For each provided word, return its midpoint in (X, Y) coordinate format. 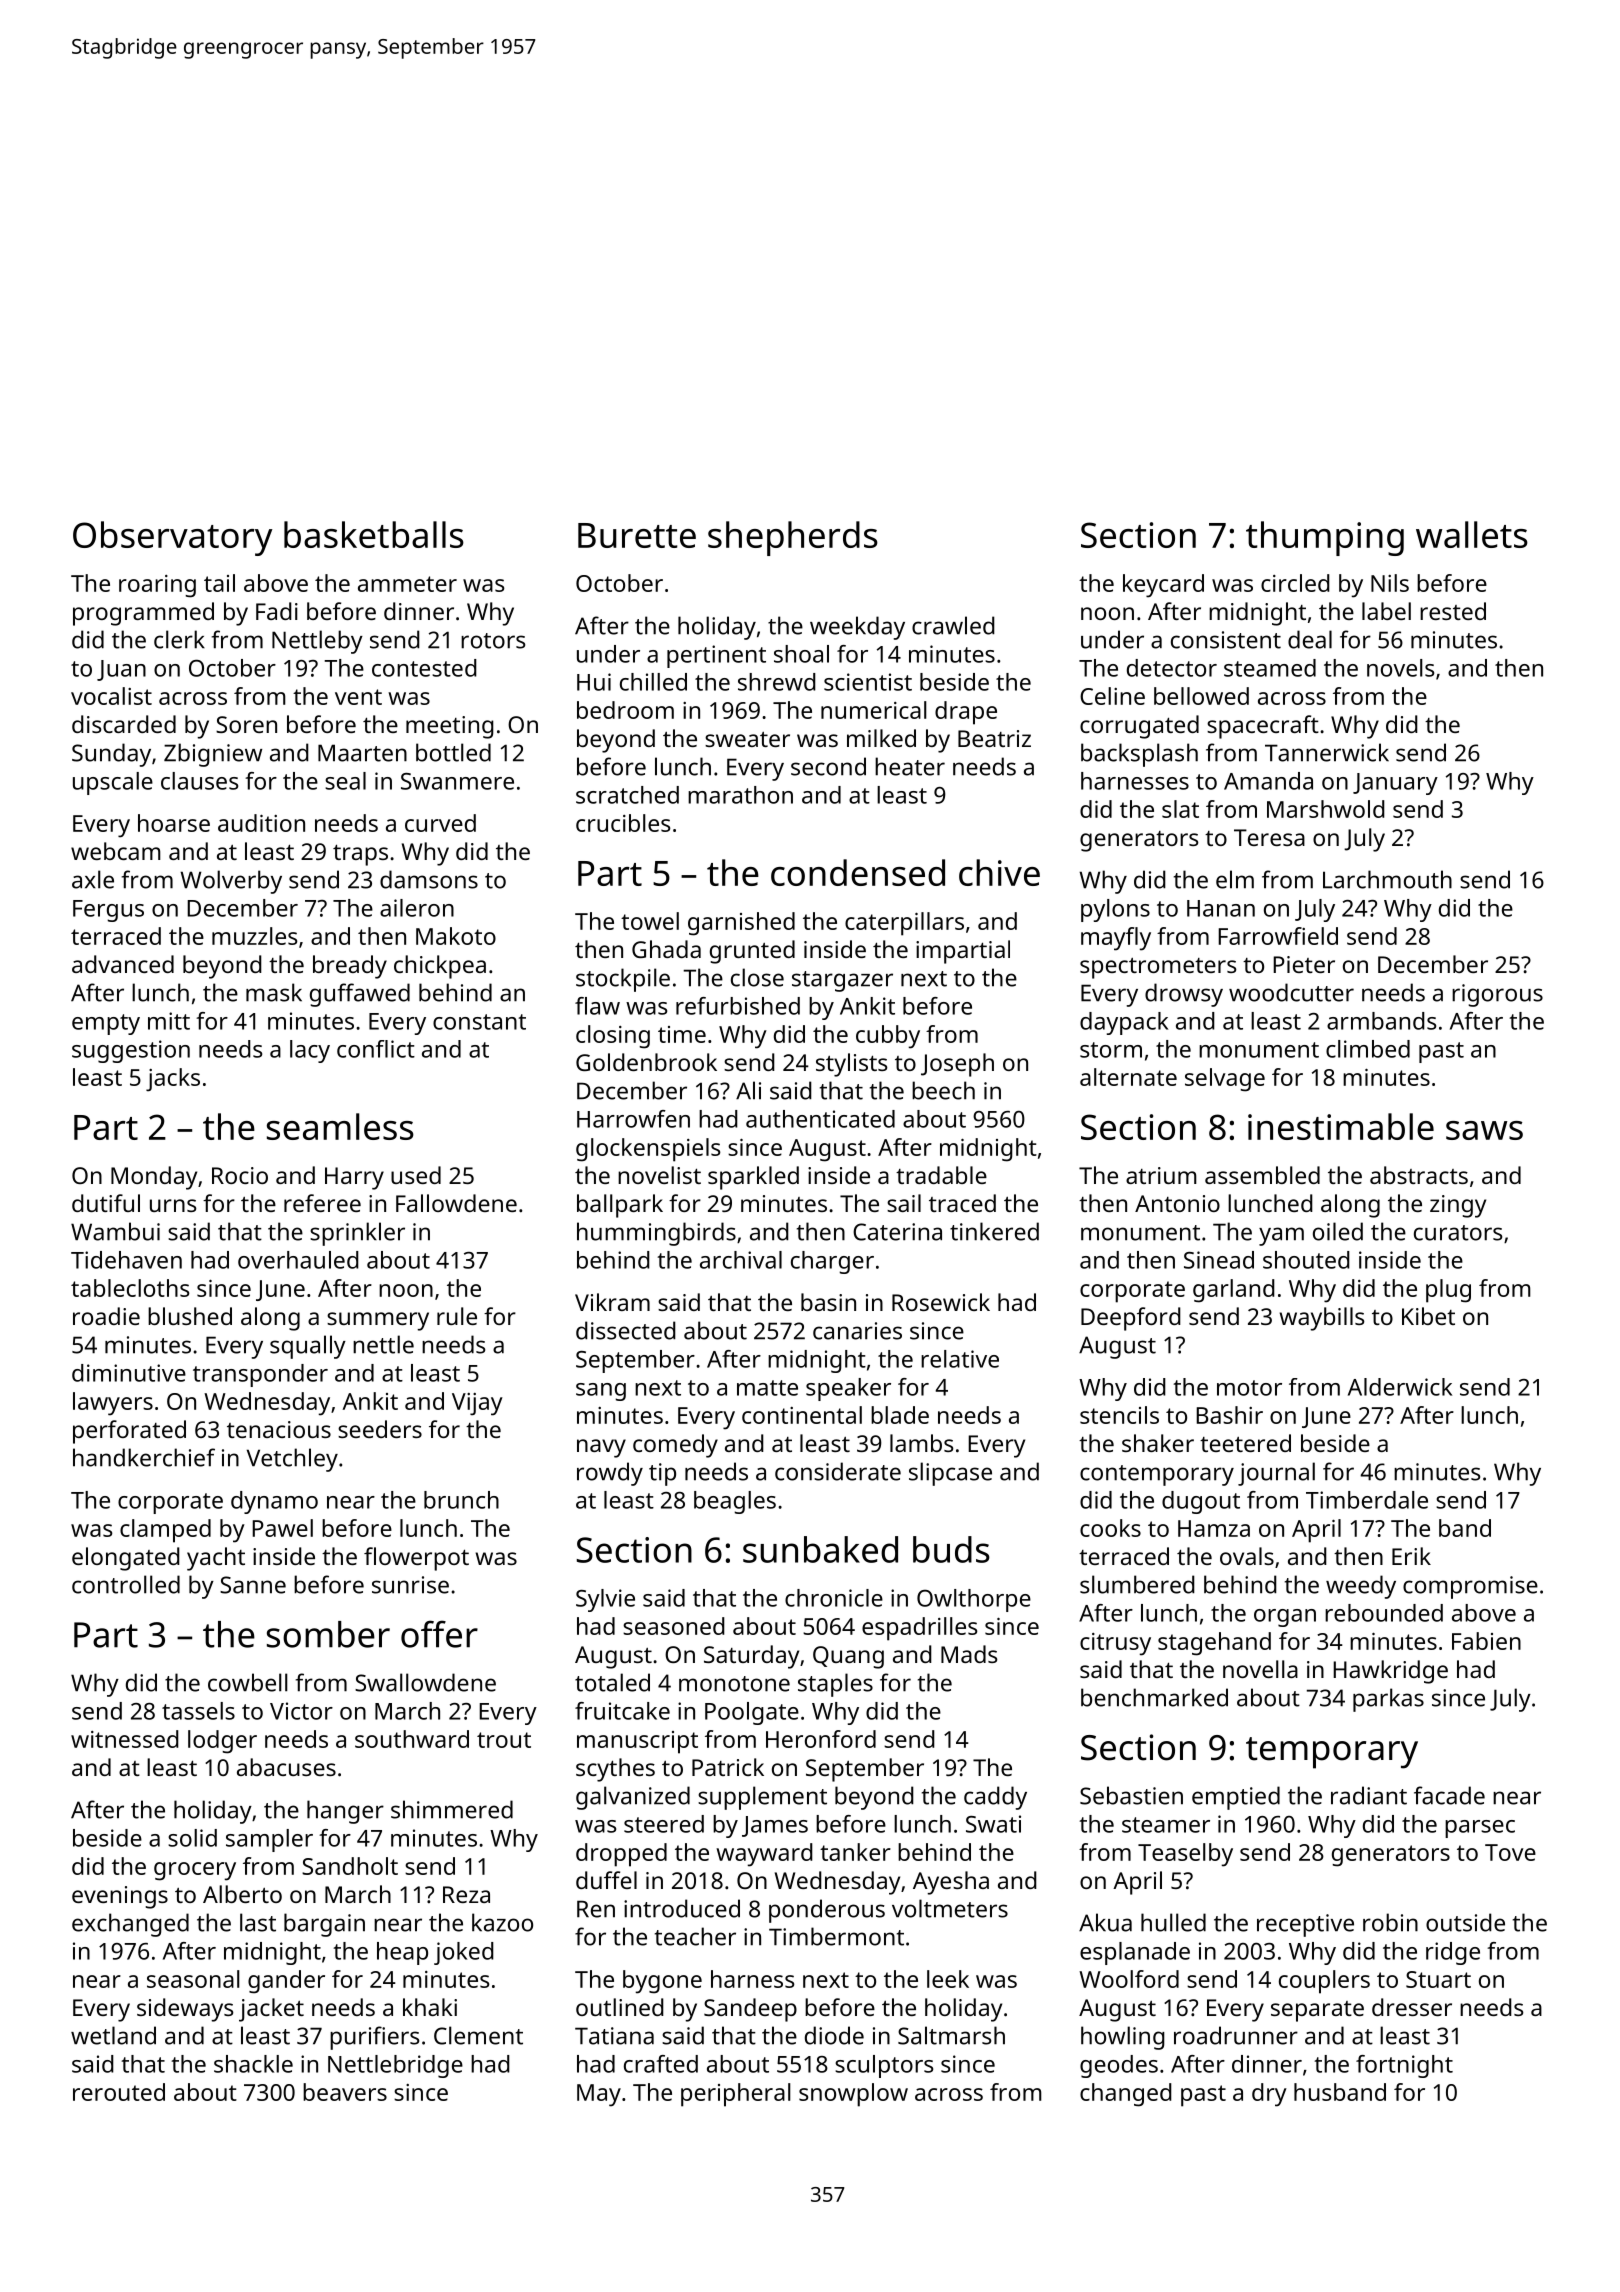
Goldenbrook (646, 1062)
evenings (120, 1897)
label (1386, 611)
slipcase (950, 1474)
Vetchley (292, 1460)
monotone (734, 1684)
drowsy (1184, 995)
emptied (1236, 1798)
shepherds (793, 538)
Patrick (728, 1767)
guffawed (360, 995)
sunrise (410, 1585)
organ (1285, 1618)
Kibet (1428, 1316)
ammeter (407, 584)
